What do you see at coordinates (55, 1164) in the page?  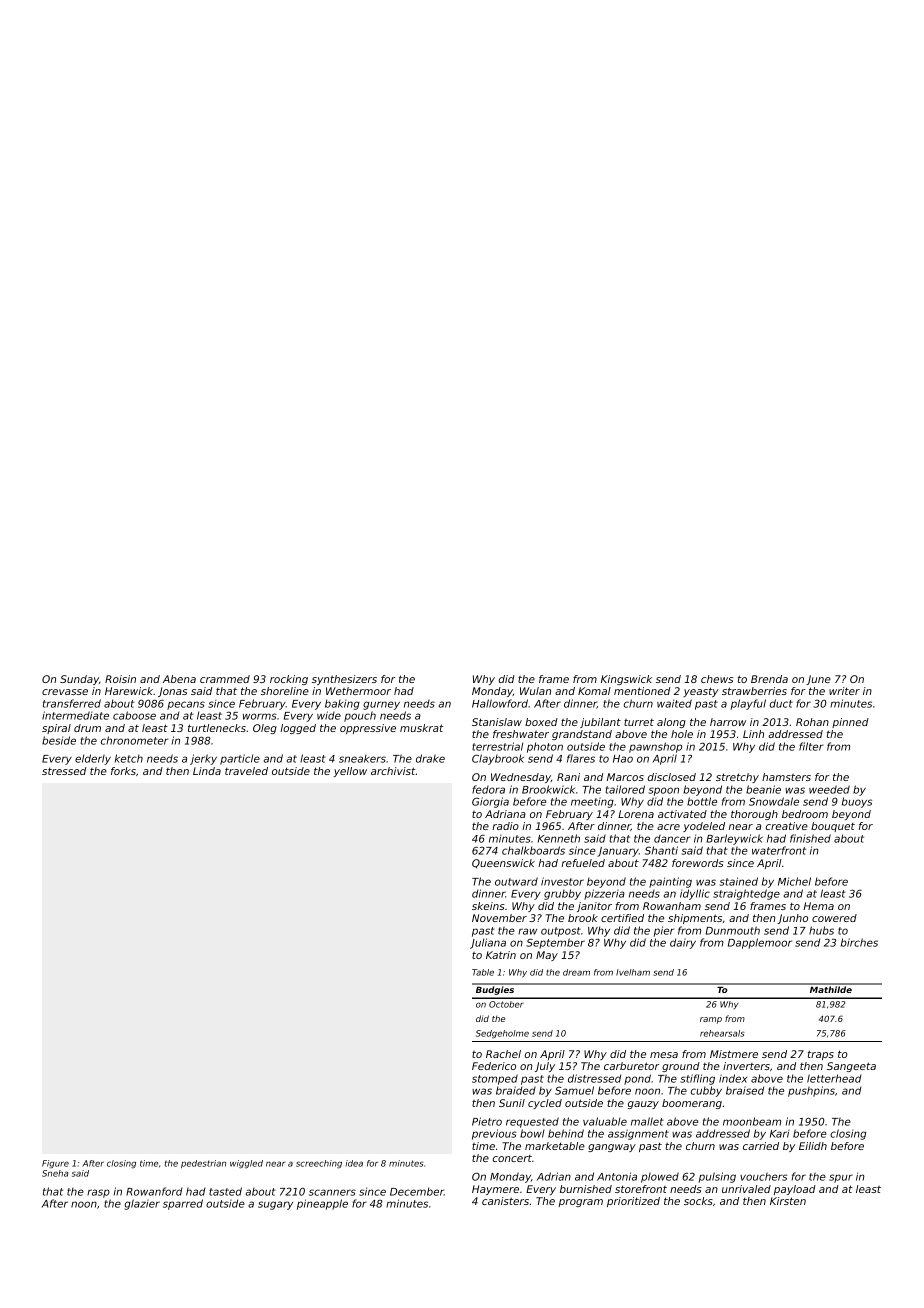 I see `Figure` at bounding box center [55, 1164].
